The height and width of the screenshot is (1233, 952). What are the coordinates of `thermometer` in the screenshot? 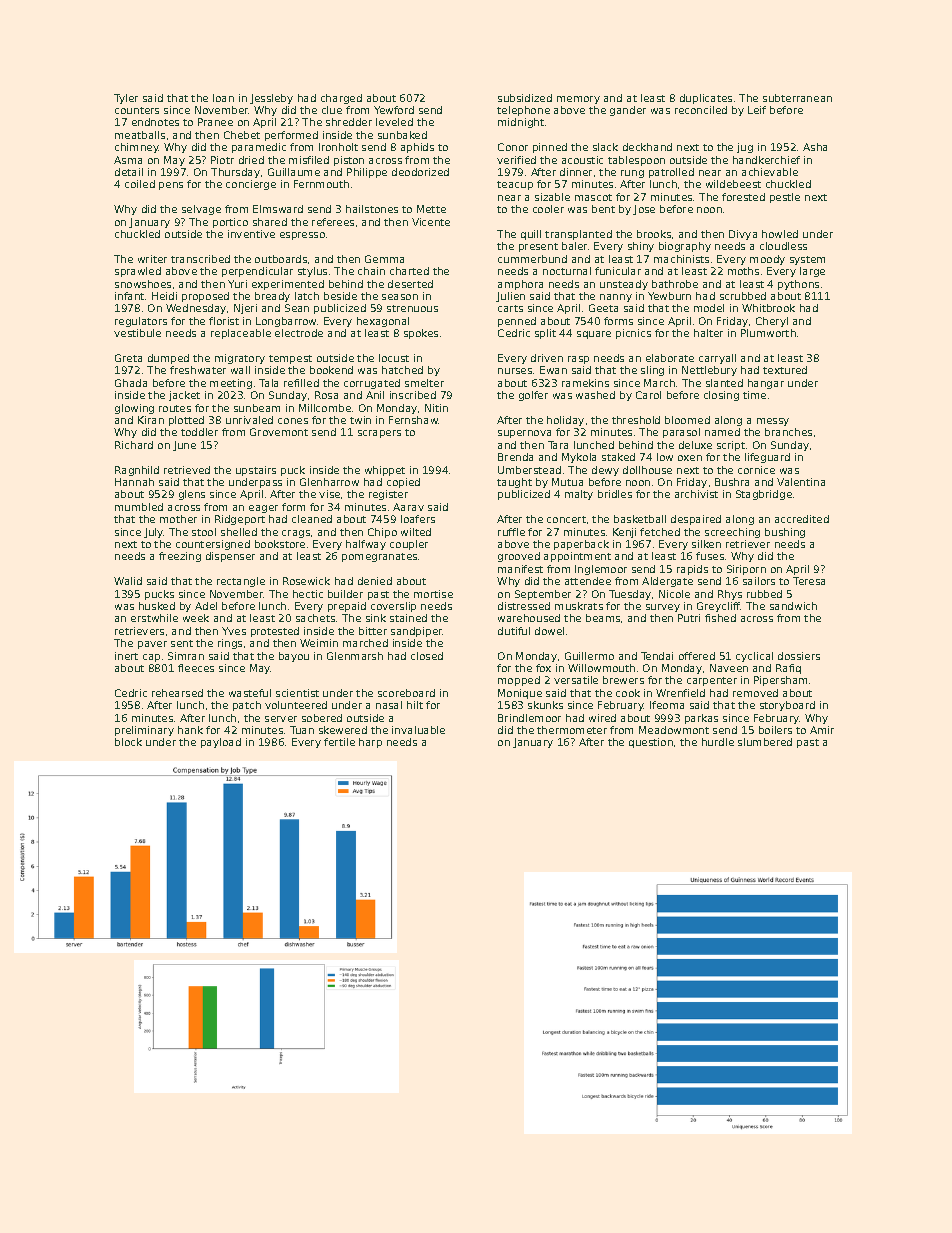 It's located at (572, 730).
